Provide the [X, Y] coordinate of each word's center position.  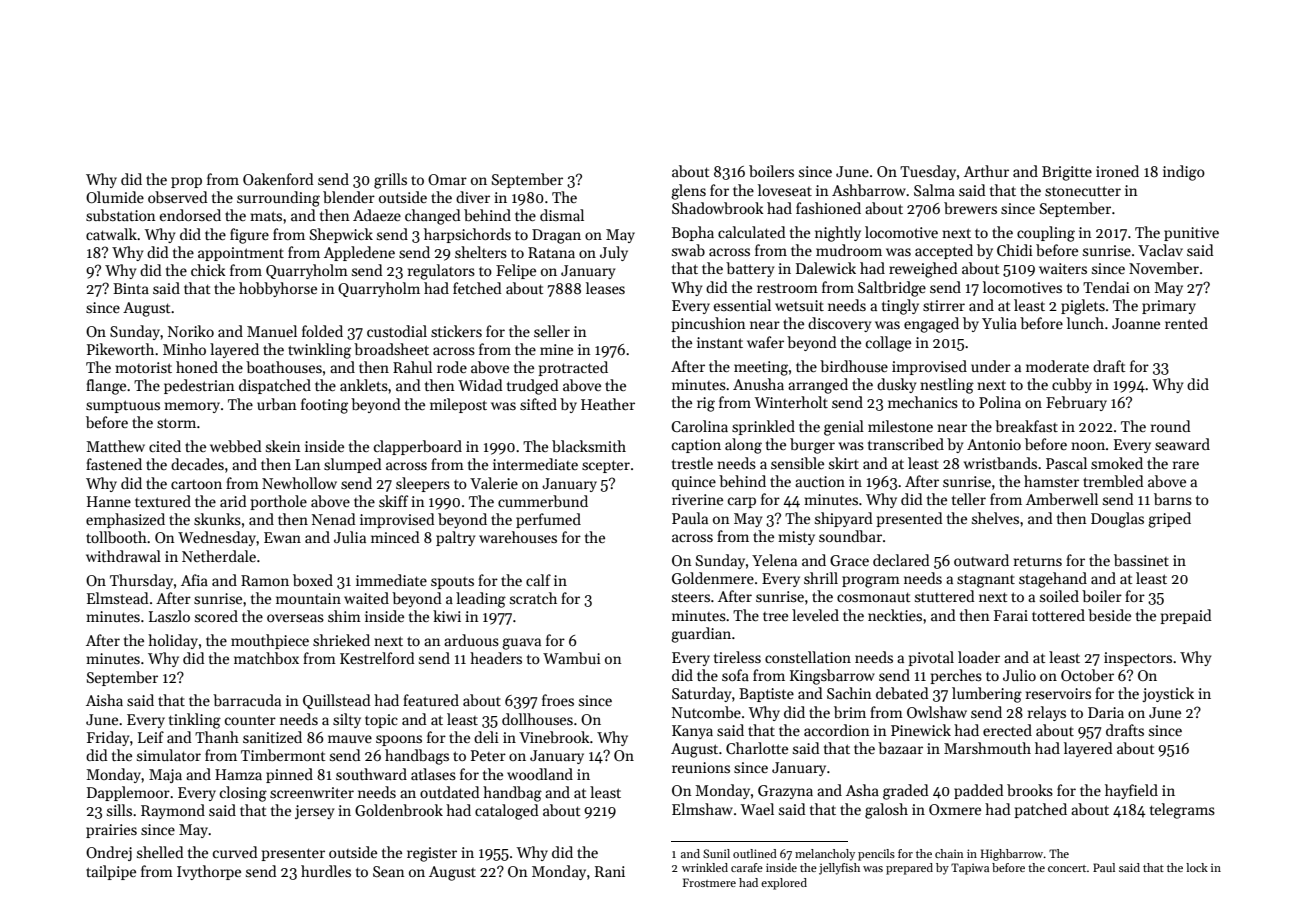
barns [1173, 499]
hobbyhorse [278, 289]
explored [784, 884]
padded [979, 791]
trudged [533, 387]
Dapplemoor [128, 793]
